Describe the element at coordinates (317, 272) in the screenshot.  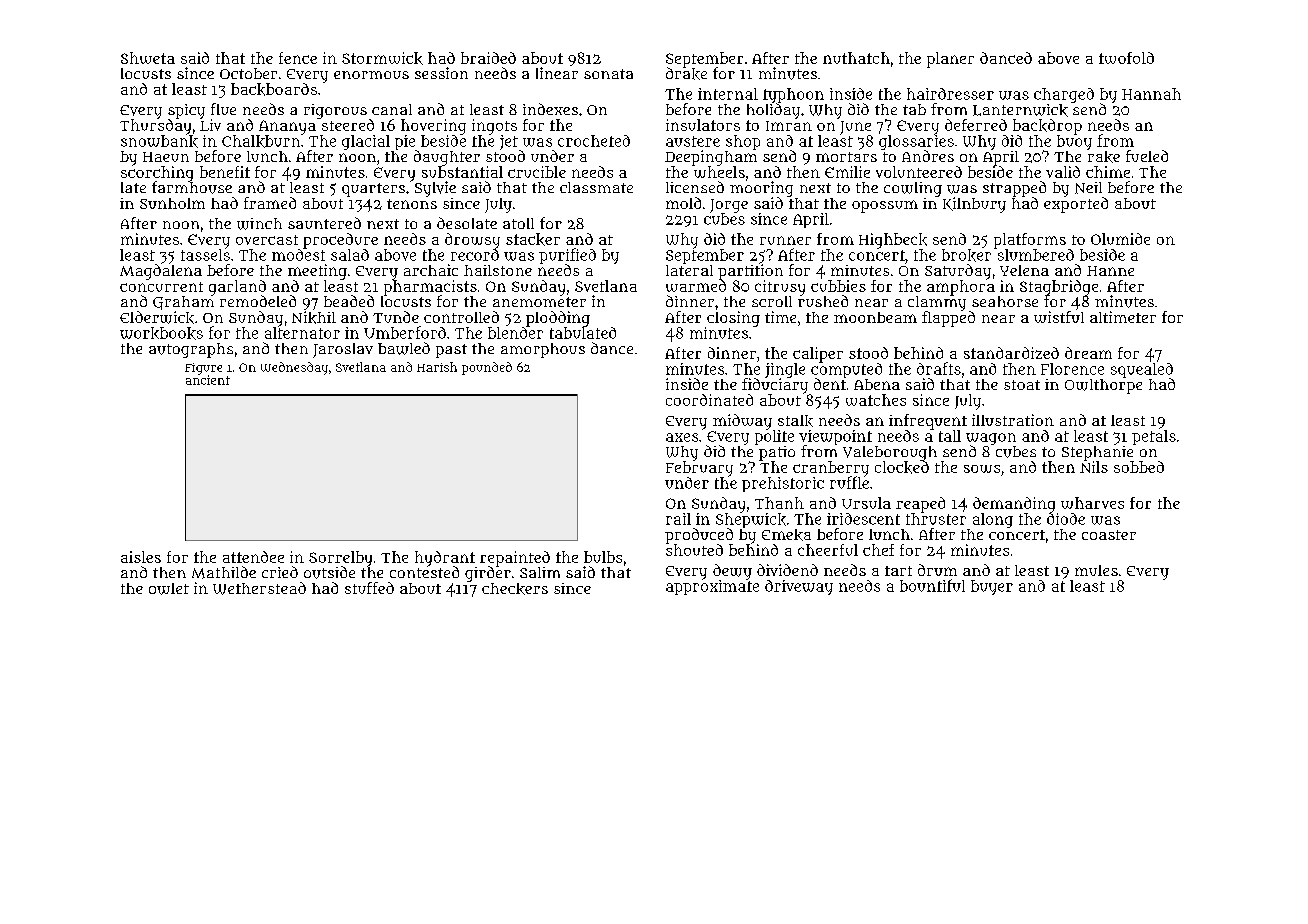
I see `meeting` at that location.
